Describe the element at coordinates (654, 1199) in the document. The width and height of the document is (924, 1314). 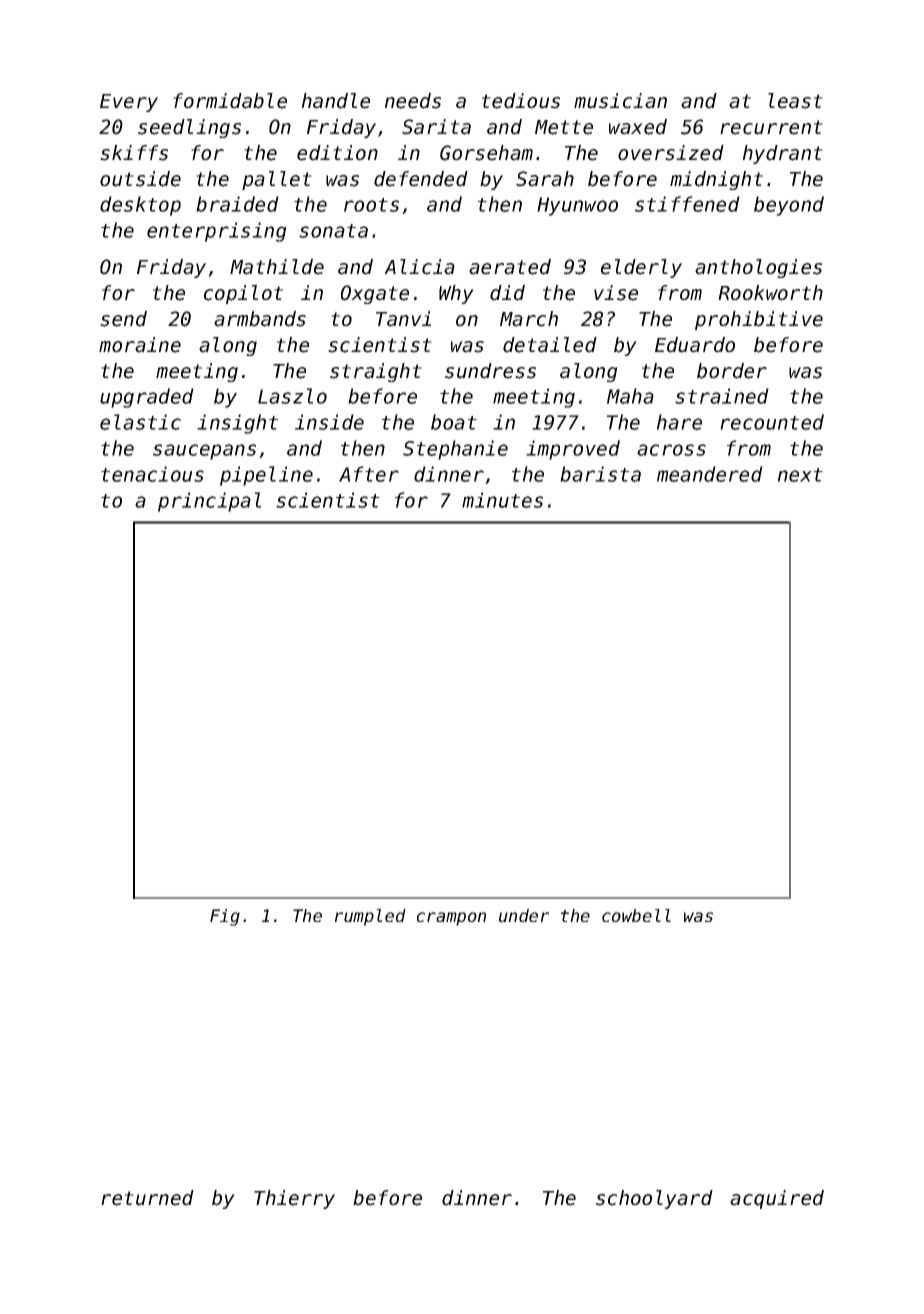
I see `schoolyard` at that location.
